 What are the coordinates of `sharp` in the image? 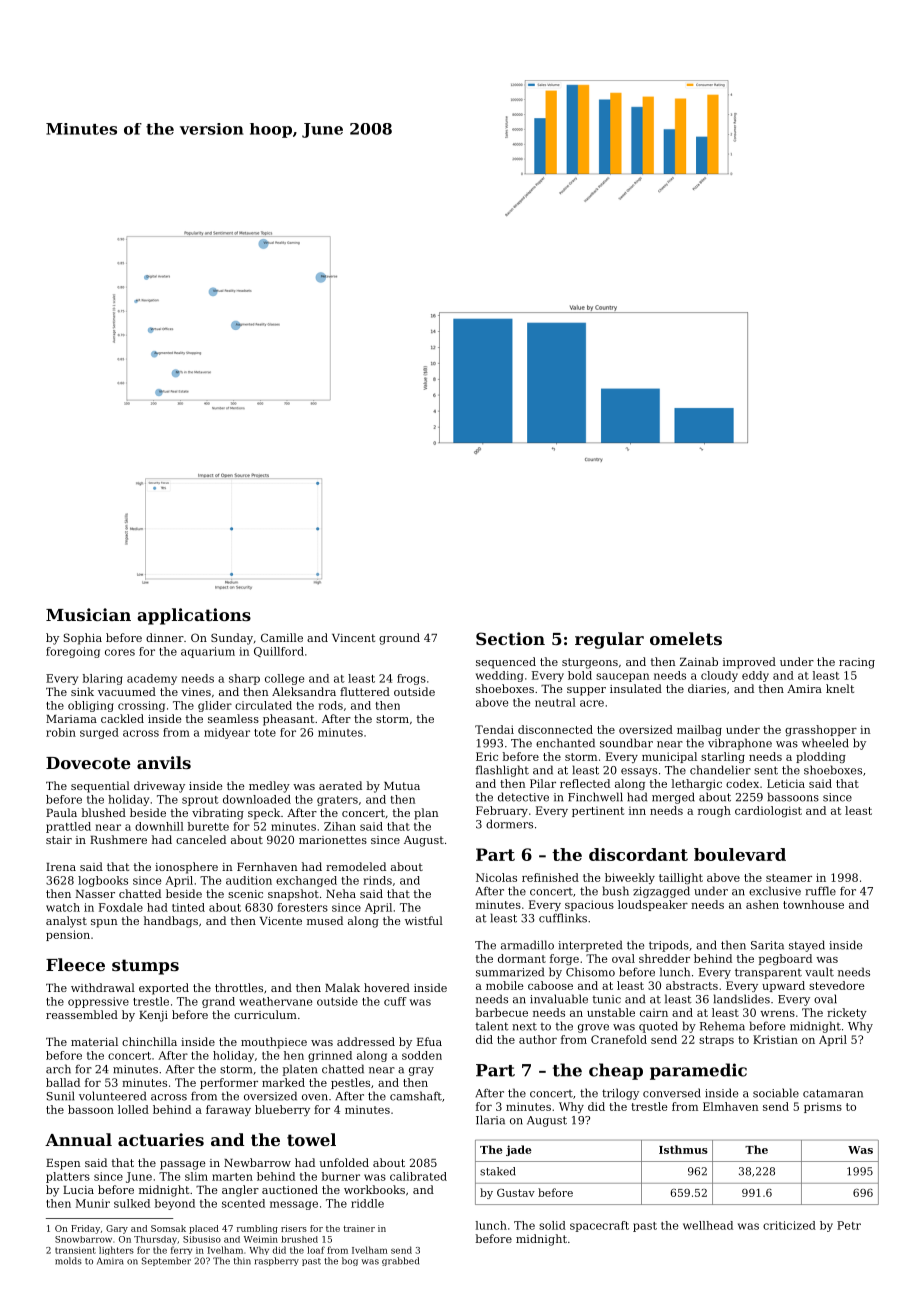 It's located at (244, 679).
